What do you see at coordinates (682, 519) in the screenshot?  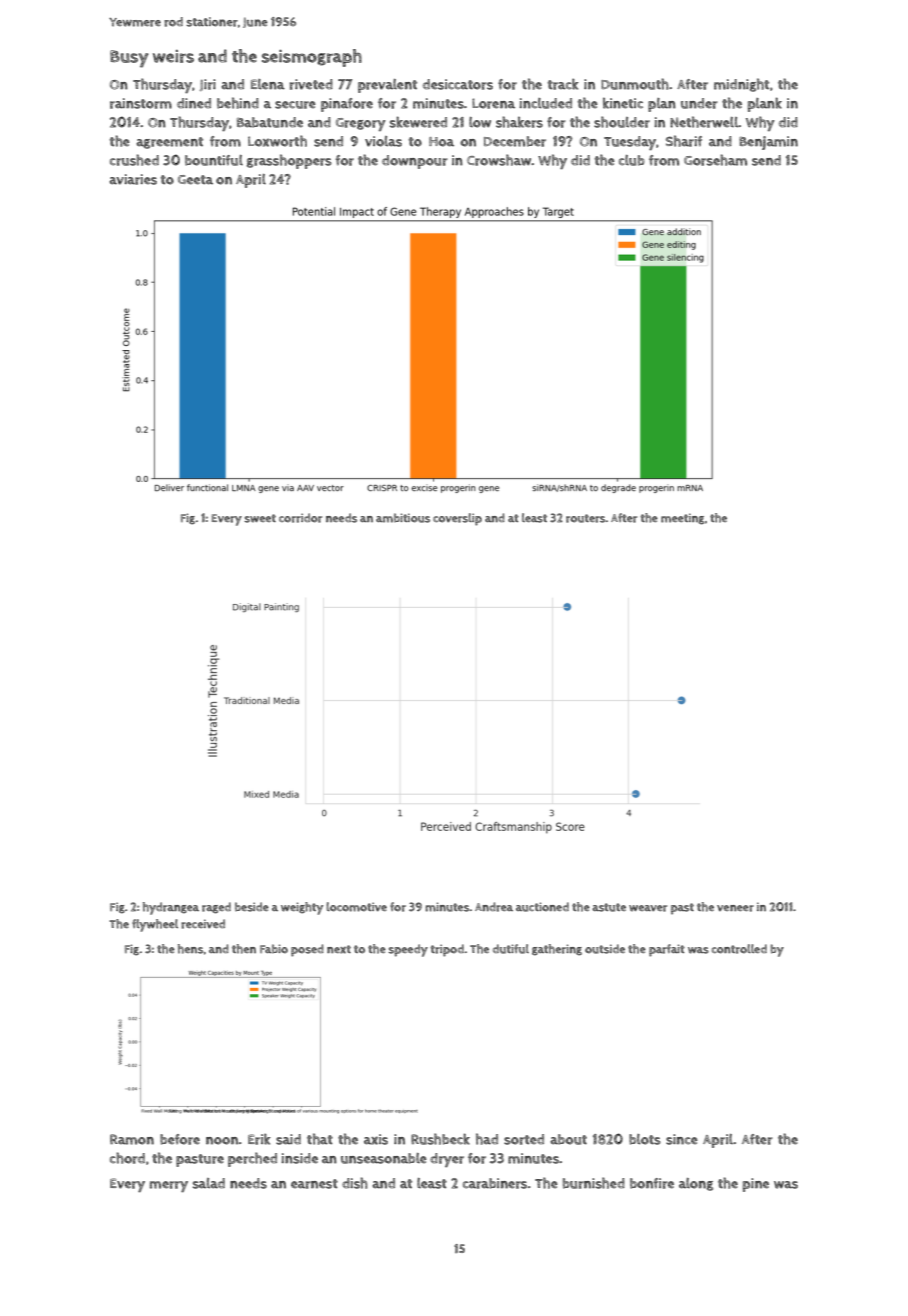 I see `meeting` at bounding box center [682, 519].
